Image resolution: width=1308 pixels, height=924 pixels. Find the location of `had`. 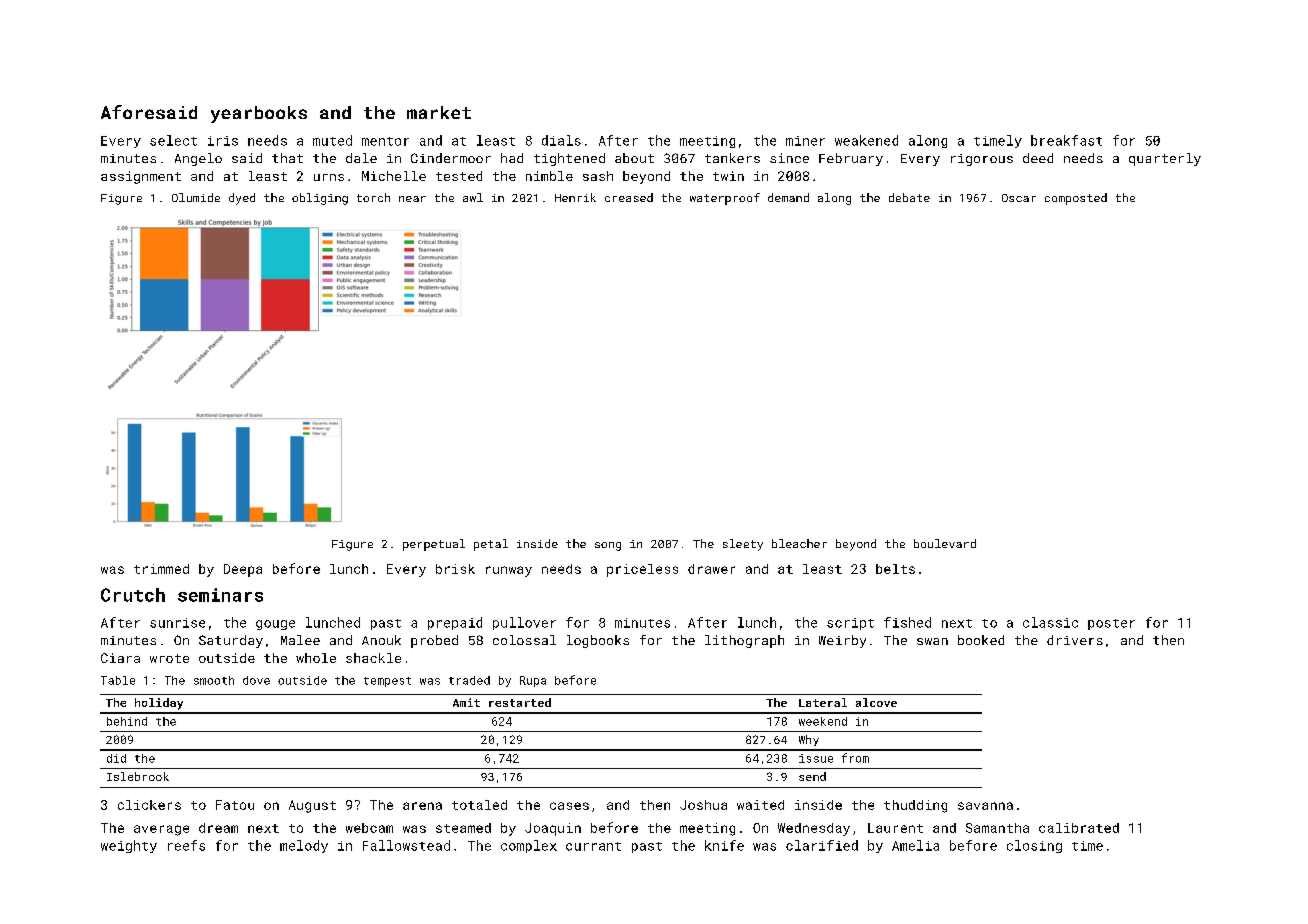

had is located at coordinates (512, 158).
